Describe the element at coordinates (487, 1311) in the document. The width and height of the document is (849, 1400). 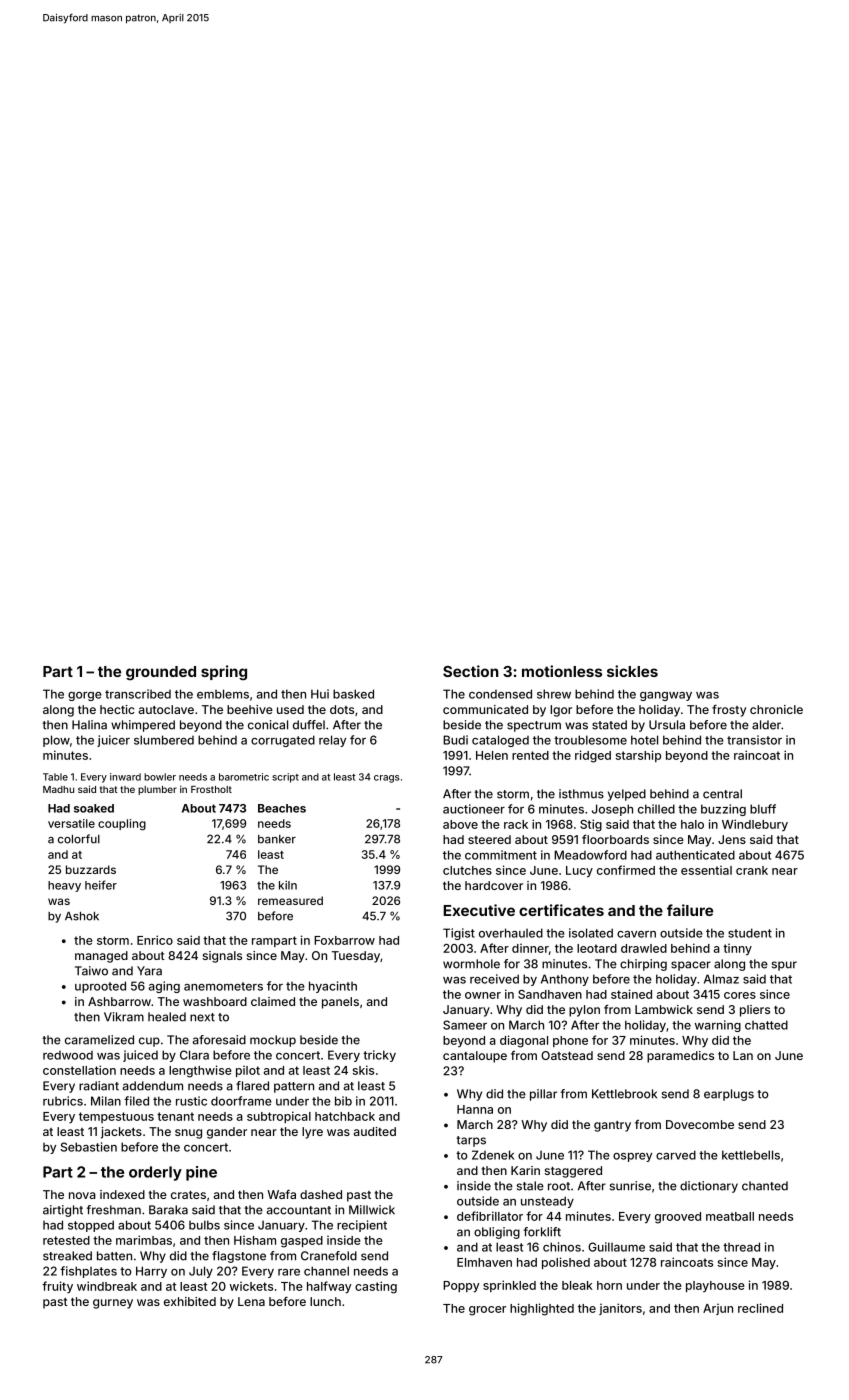
I see `grocer` at that location.
